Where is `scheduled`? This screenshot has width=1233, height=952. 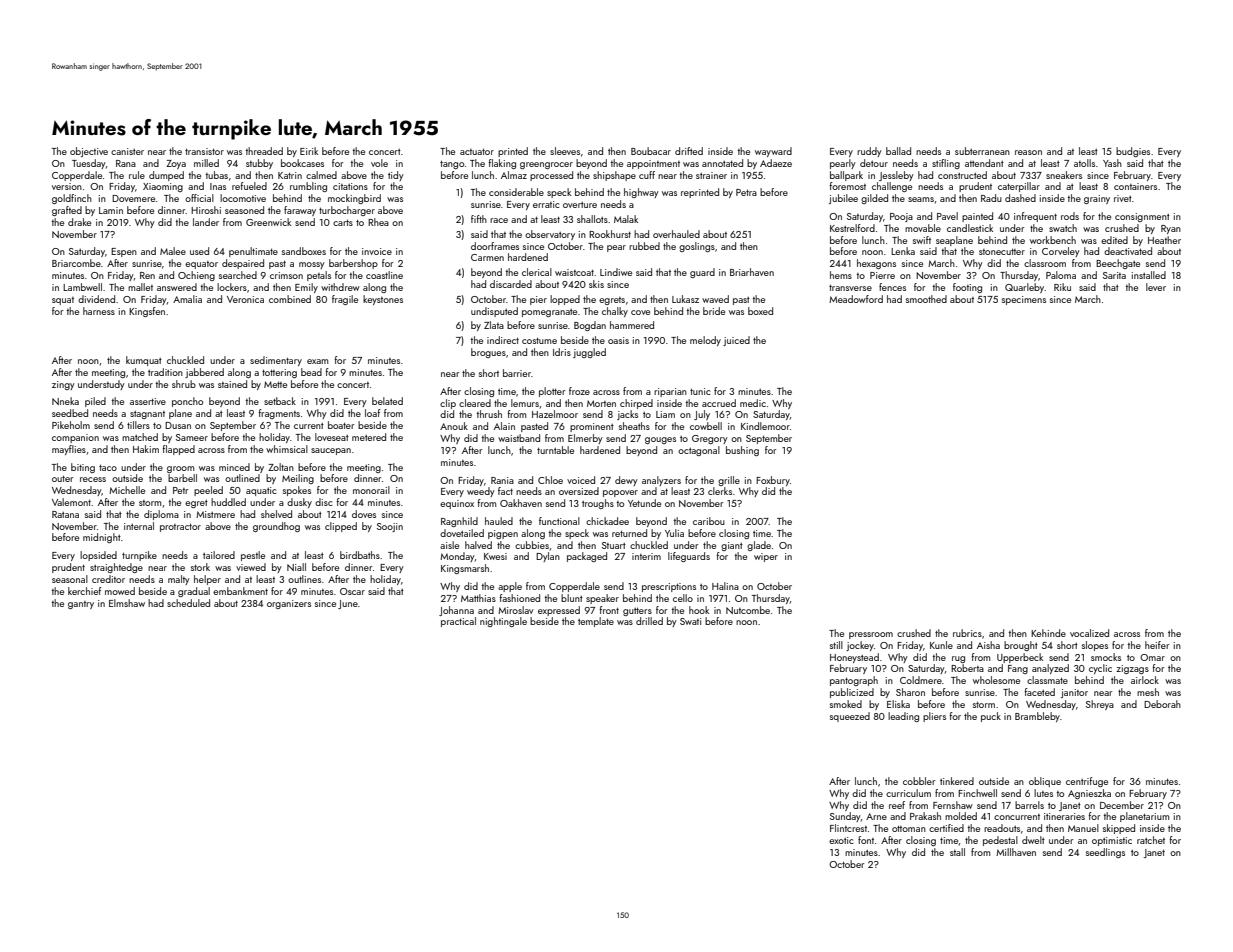 scheduled is located at coordinates (188, 603).
